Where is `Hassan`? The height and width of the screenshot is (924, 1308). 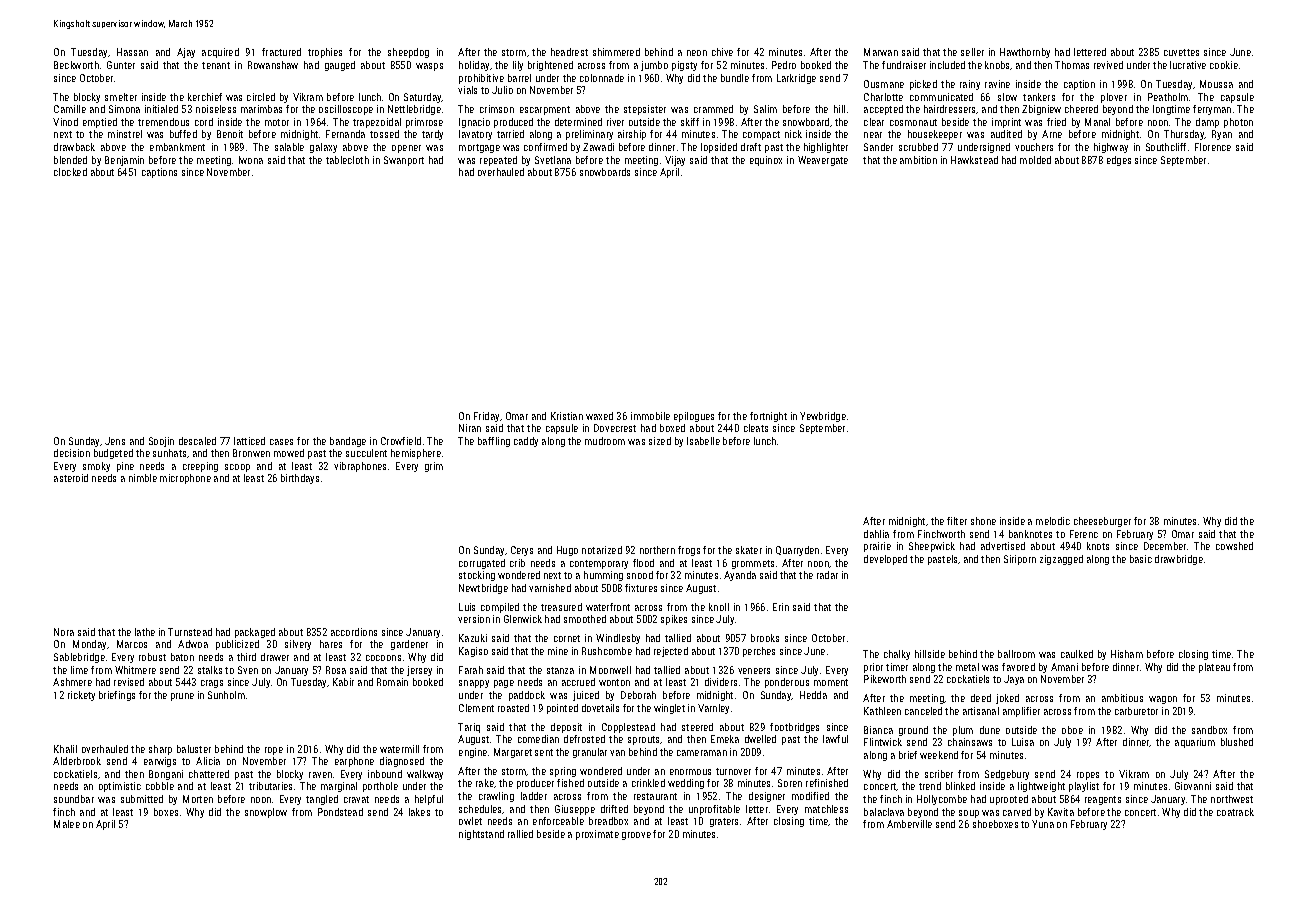 Hassan is located at coordinates (132, 52).
